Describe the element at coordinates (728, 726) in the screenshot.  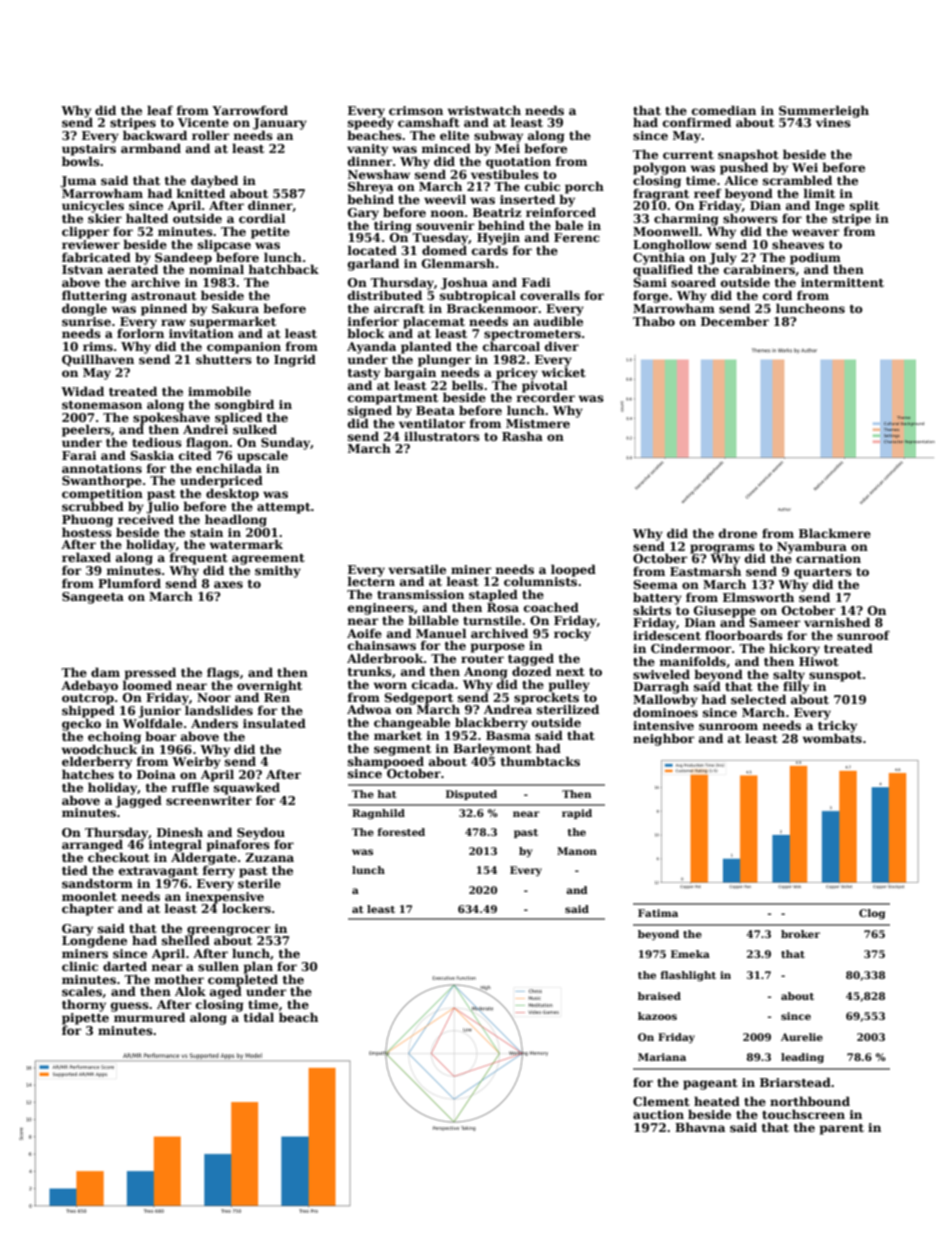
I see `sunroom` at that location.
